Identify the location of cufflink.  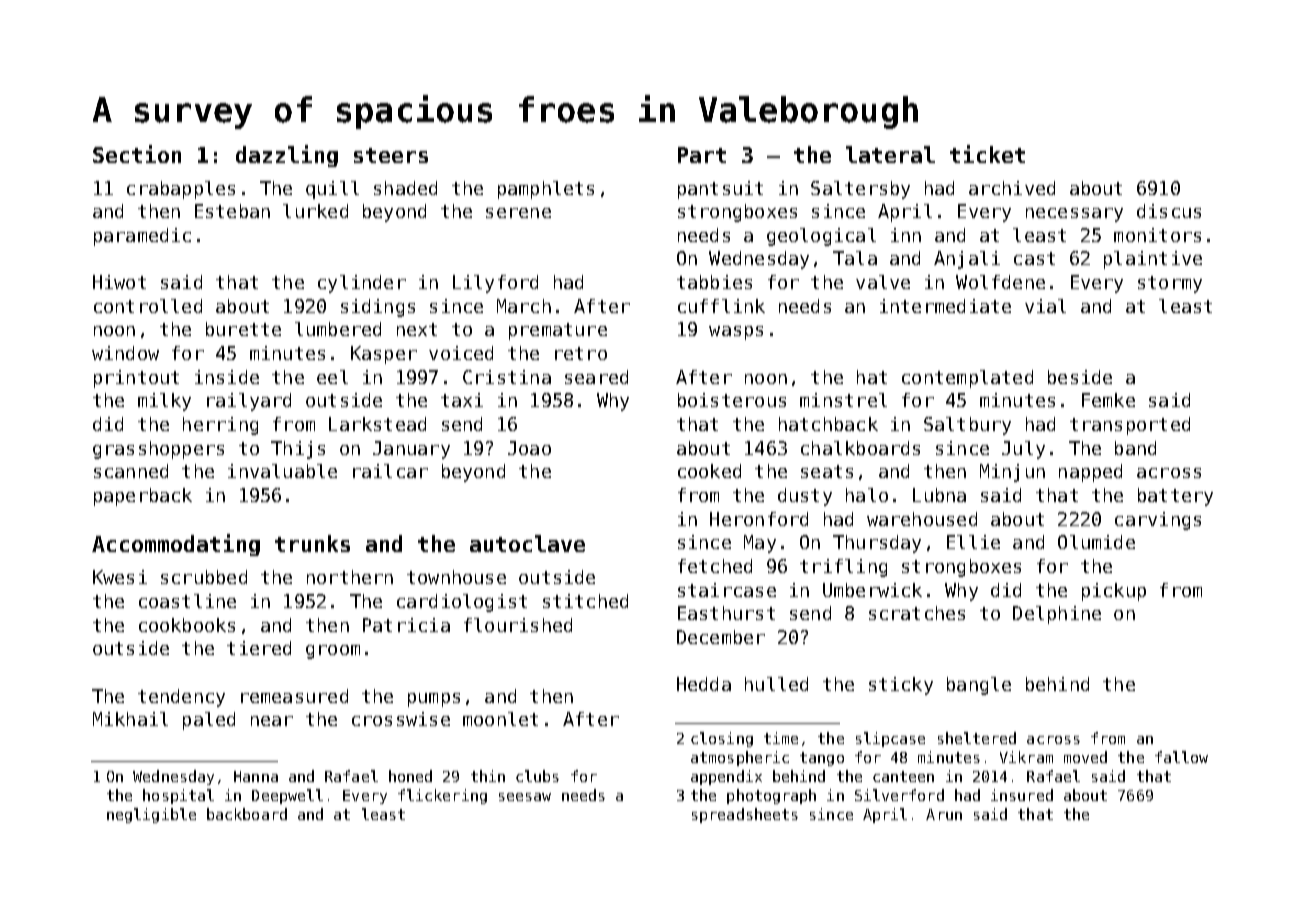
(721, 306).
